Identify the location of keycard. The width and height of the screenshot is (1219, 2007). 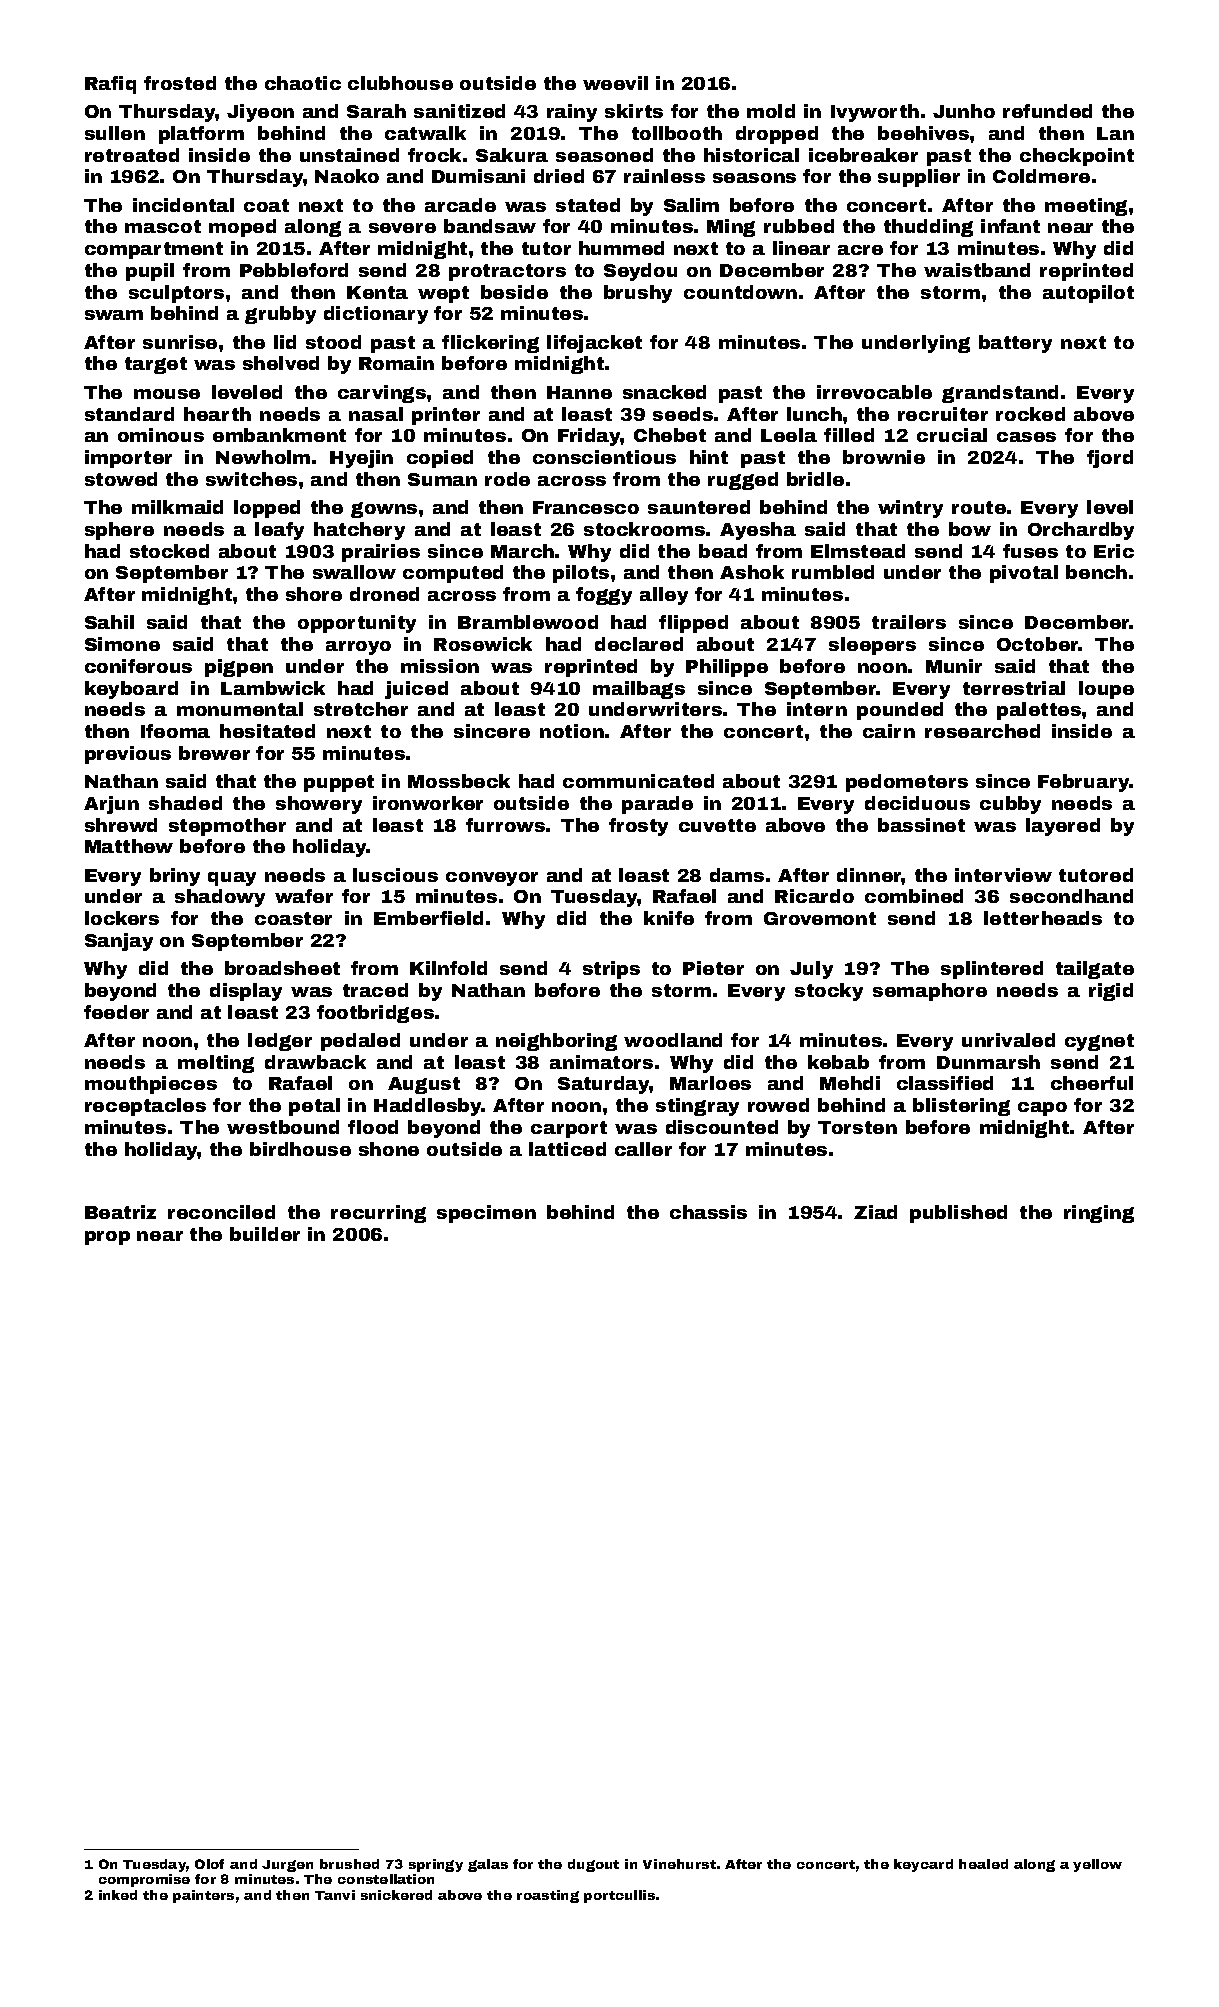
(923, 1865).
